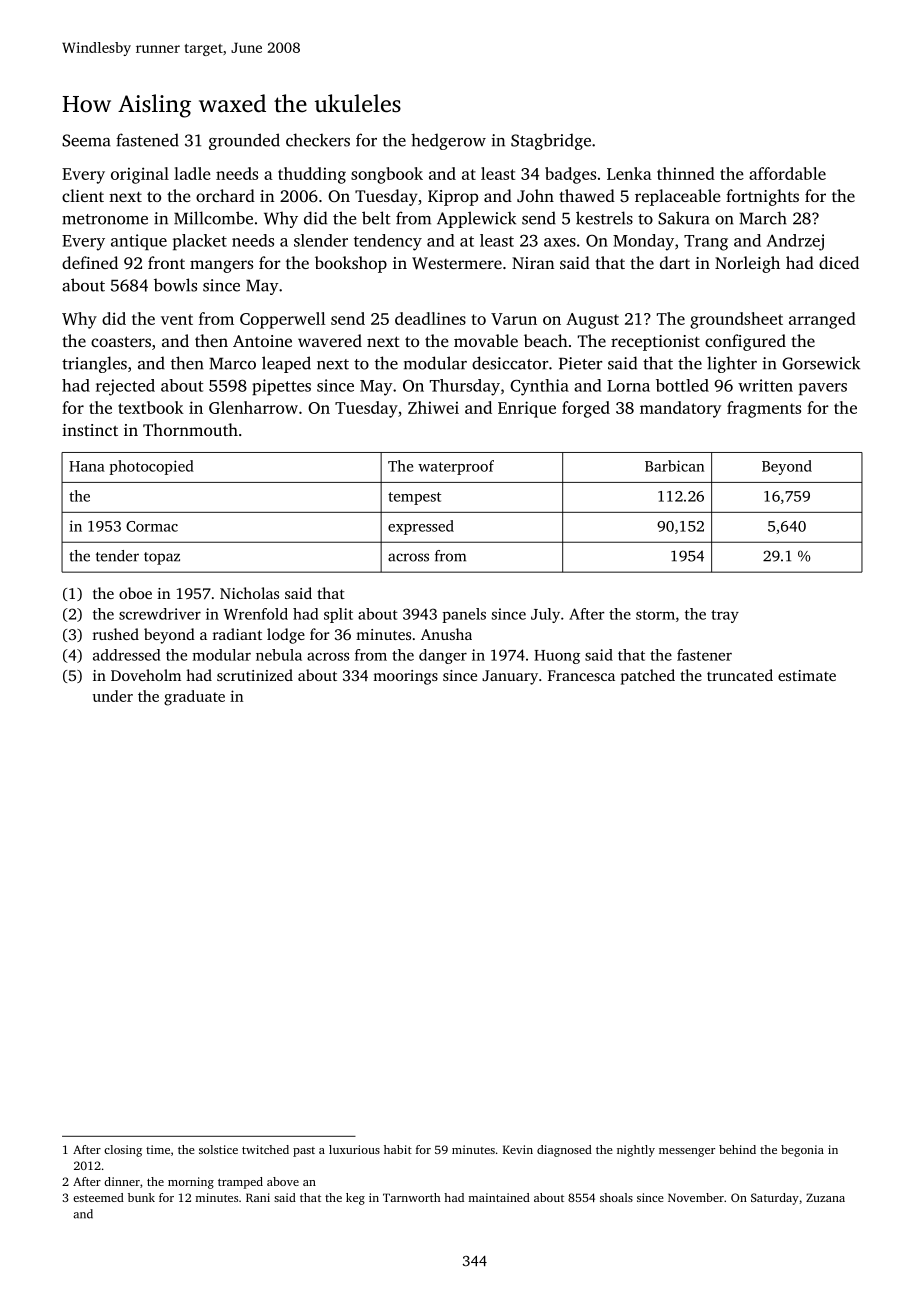 The height and width of the screenshot is (1314, 924). I want to click on Seema, so click(86, 140).
